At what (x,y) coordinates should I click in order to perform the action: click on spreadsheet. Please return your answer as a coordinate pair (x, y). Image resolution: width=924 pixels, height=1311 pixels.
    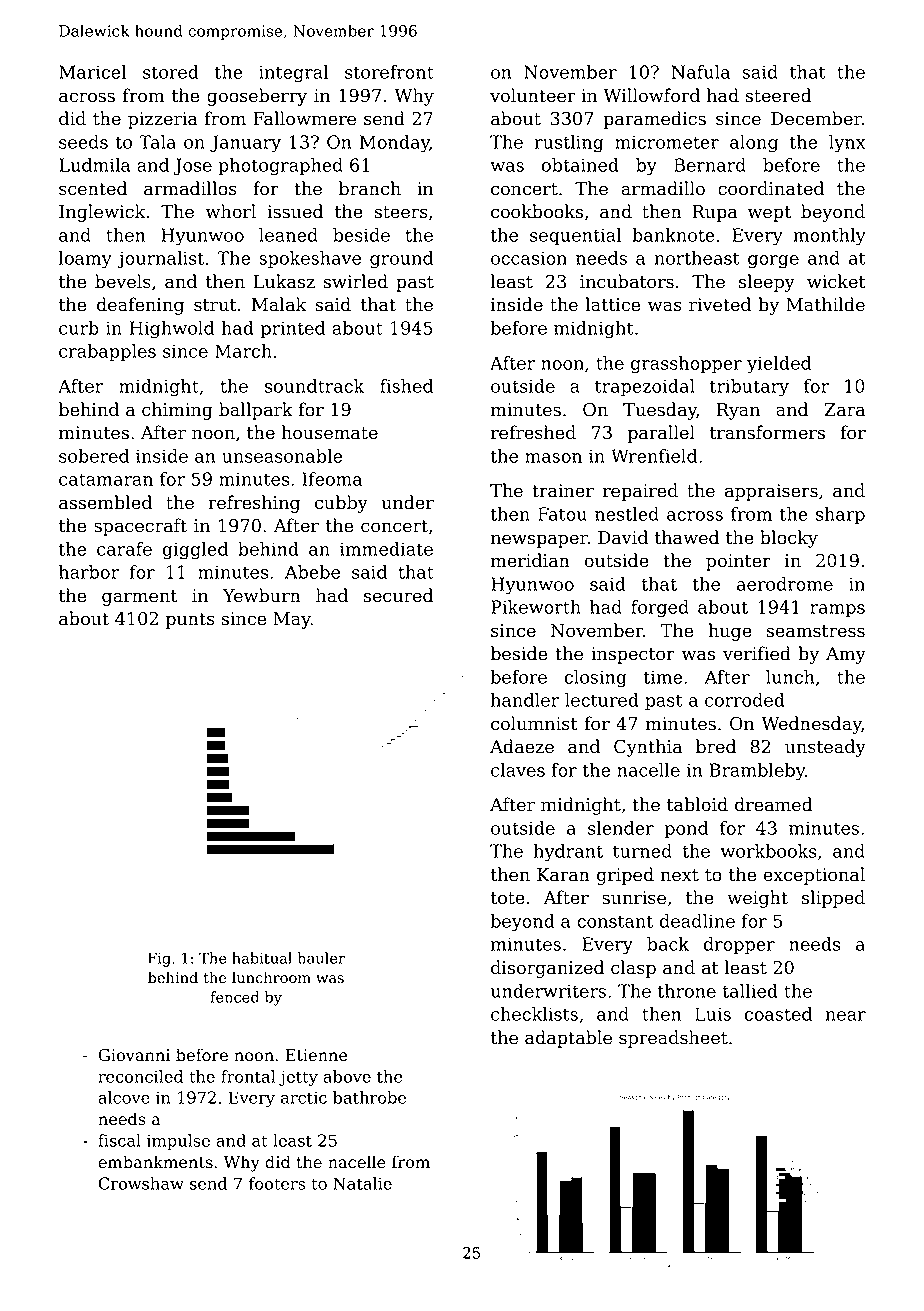
    Looking at the image, I should click on (673, 1039).
